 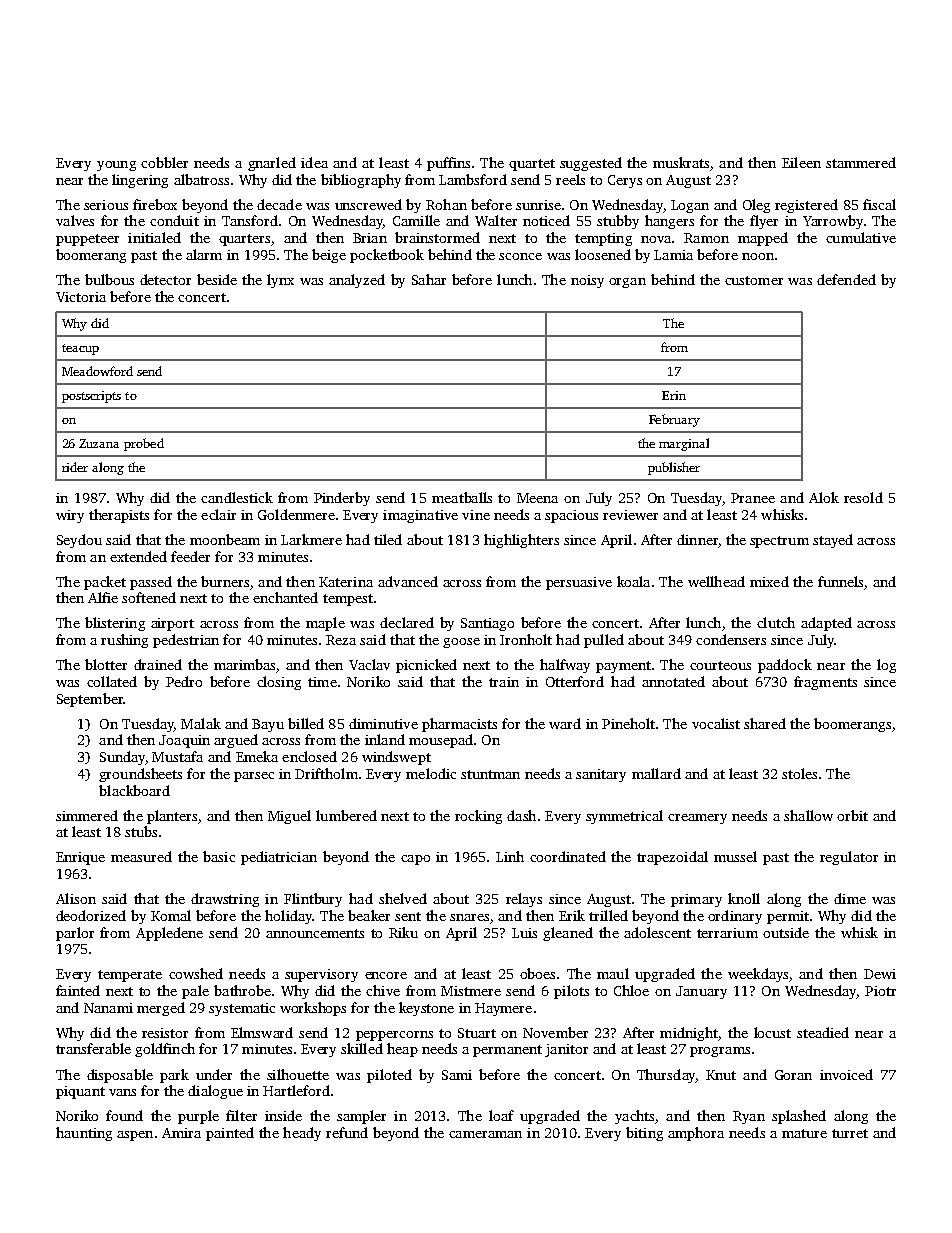 I want to click on Eileen, so click(x=801, y=162).
